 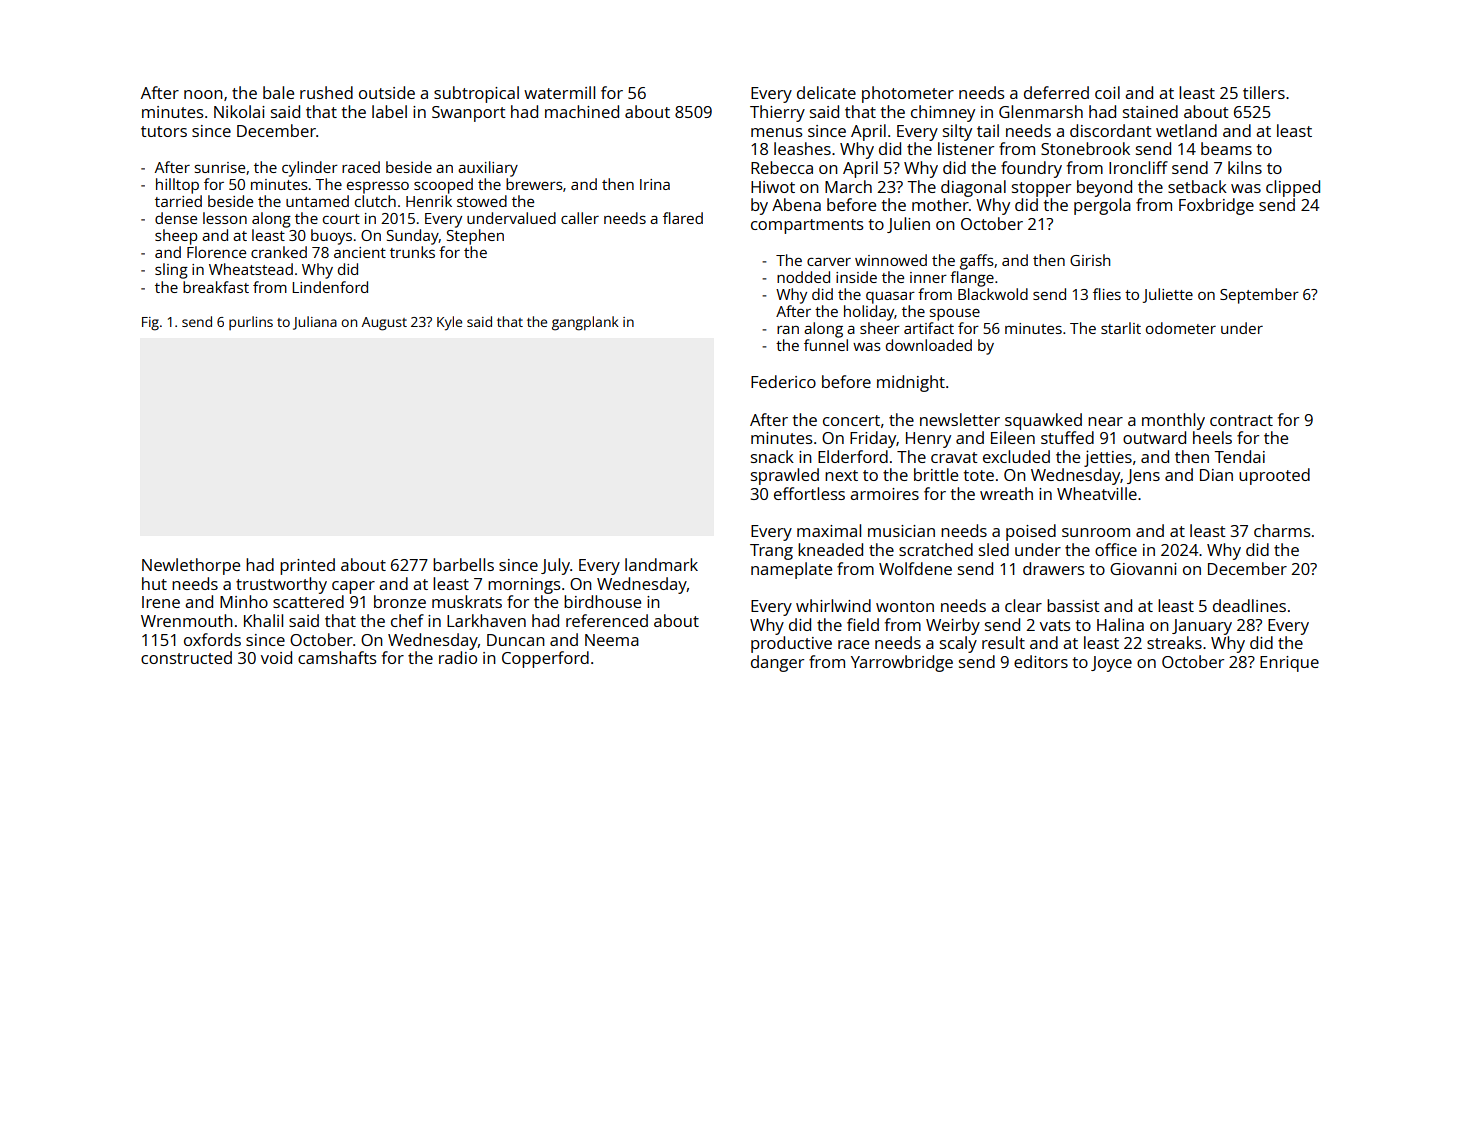 I want to click on Neema, so click(x=612, y=640).
